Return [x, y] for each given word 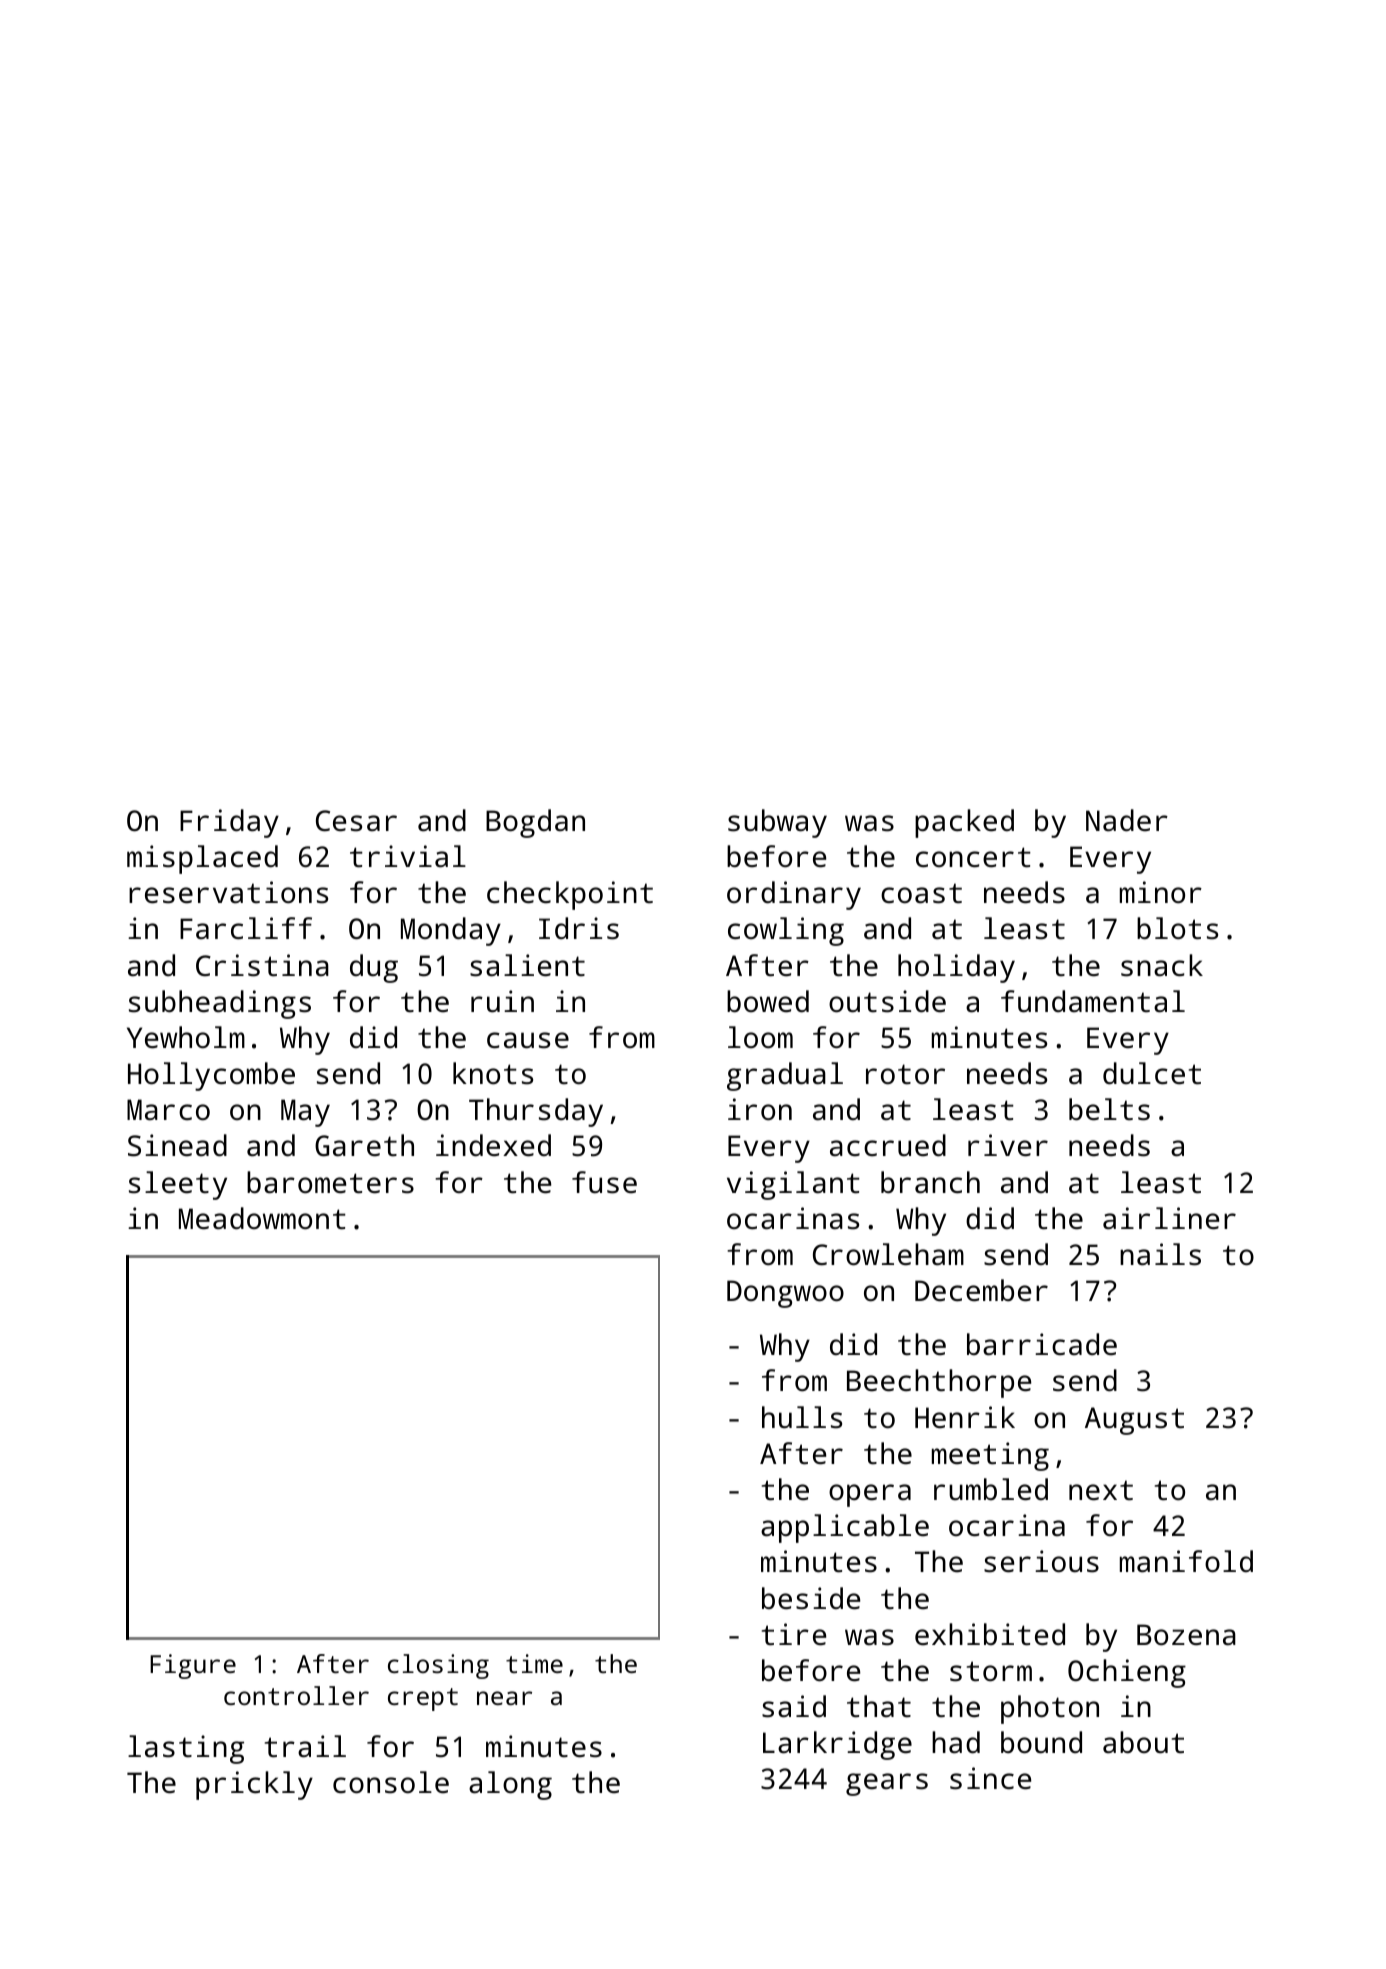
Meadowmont [262, 1218]
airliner [1169, 1218]
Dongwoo [785, 1294]
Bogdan [535, 823]
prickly [254, 1785]
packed [964, 823]
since [990, 1778]
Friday [229, 823]
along [510, 1785]
